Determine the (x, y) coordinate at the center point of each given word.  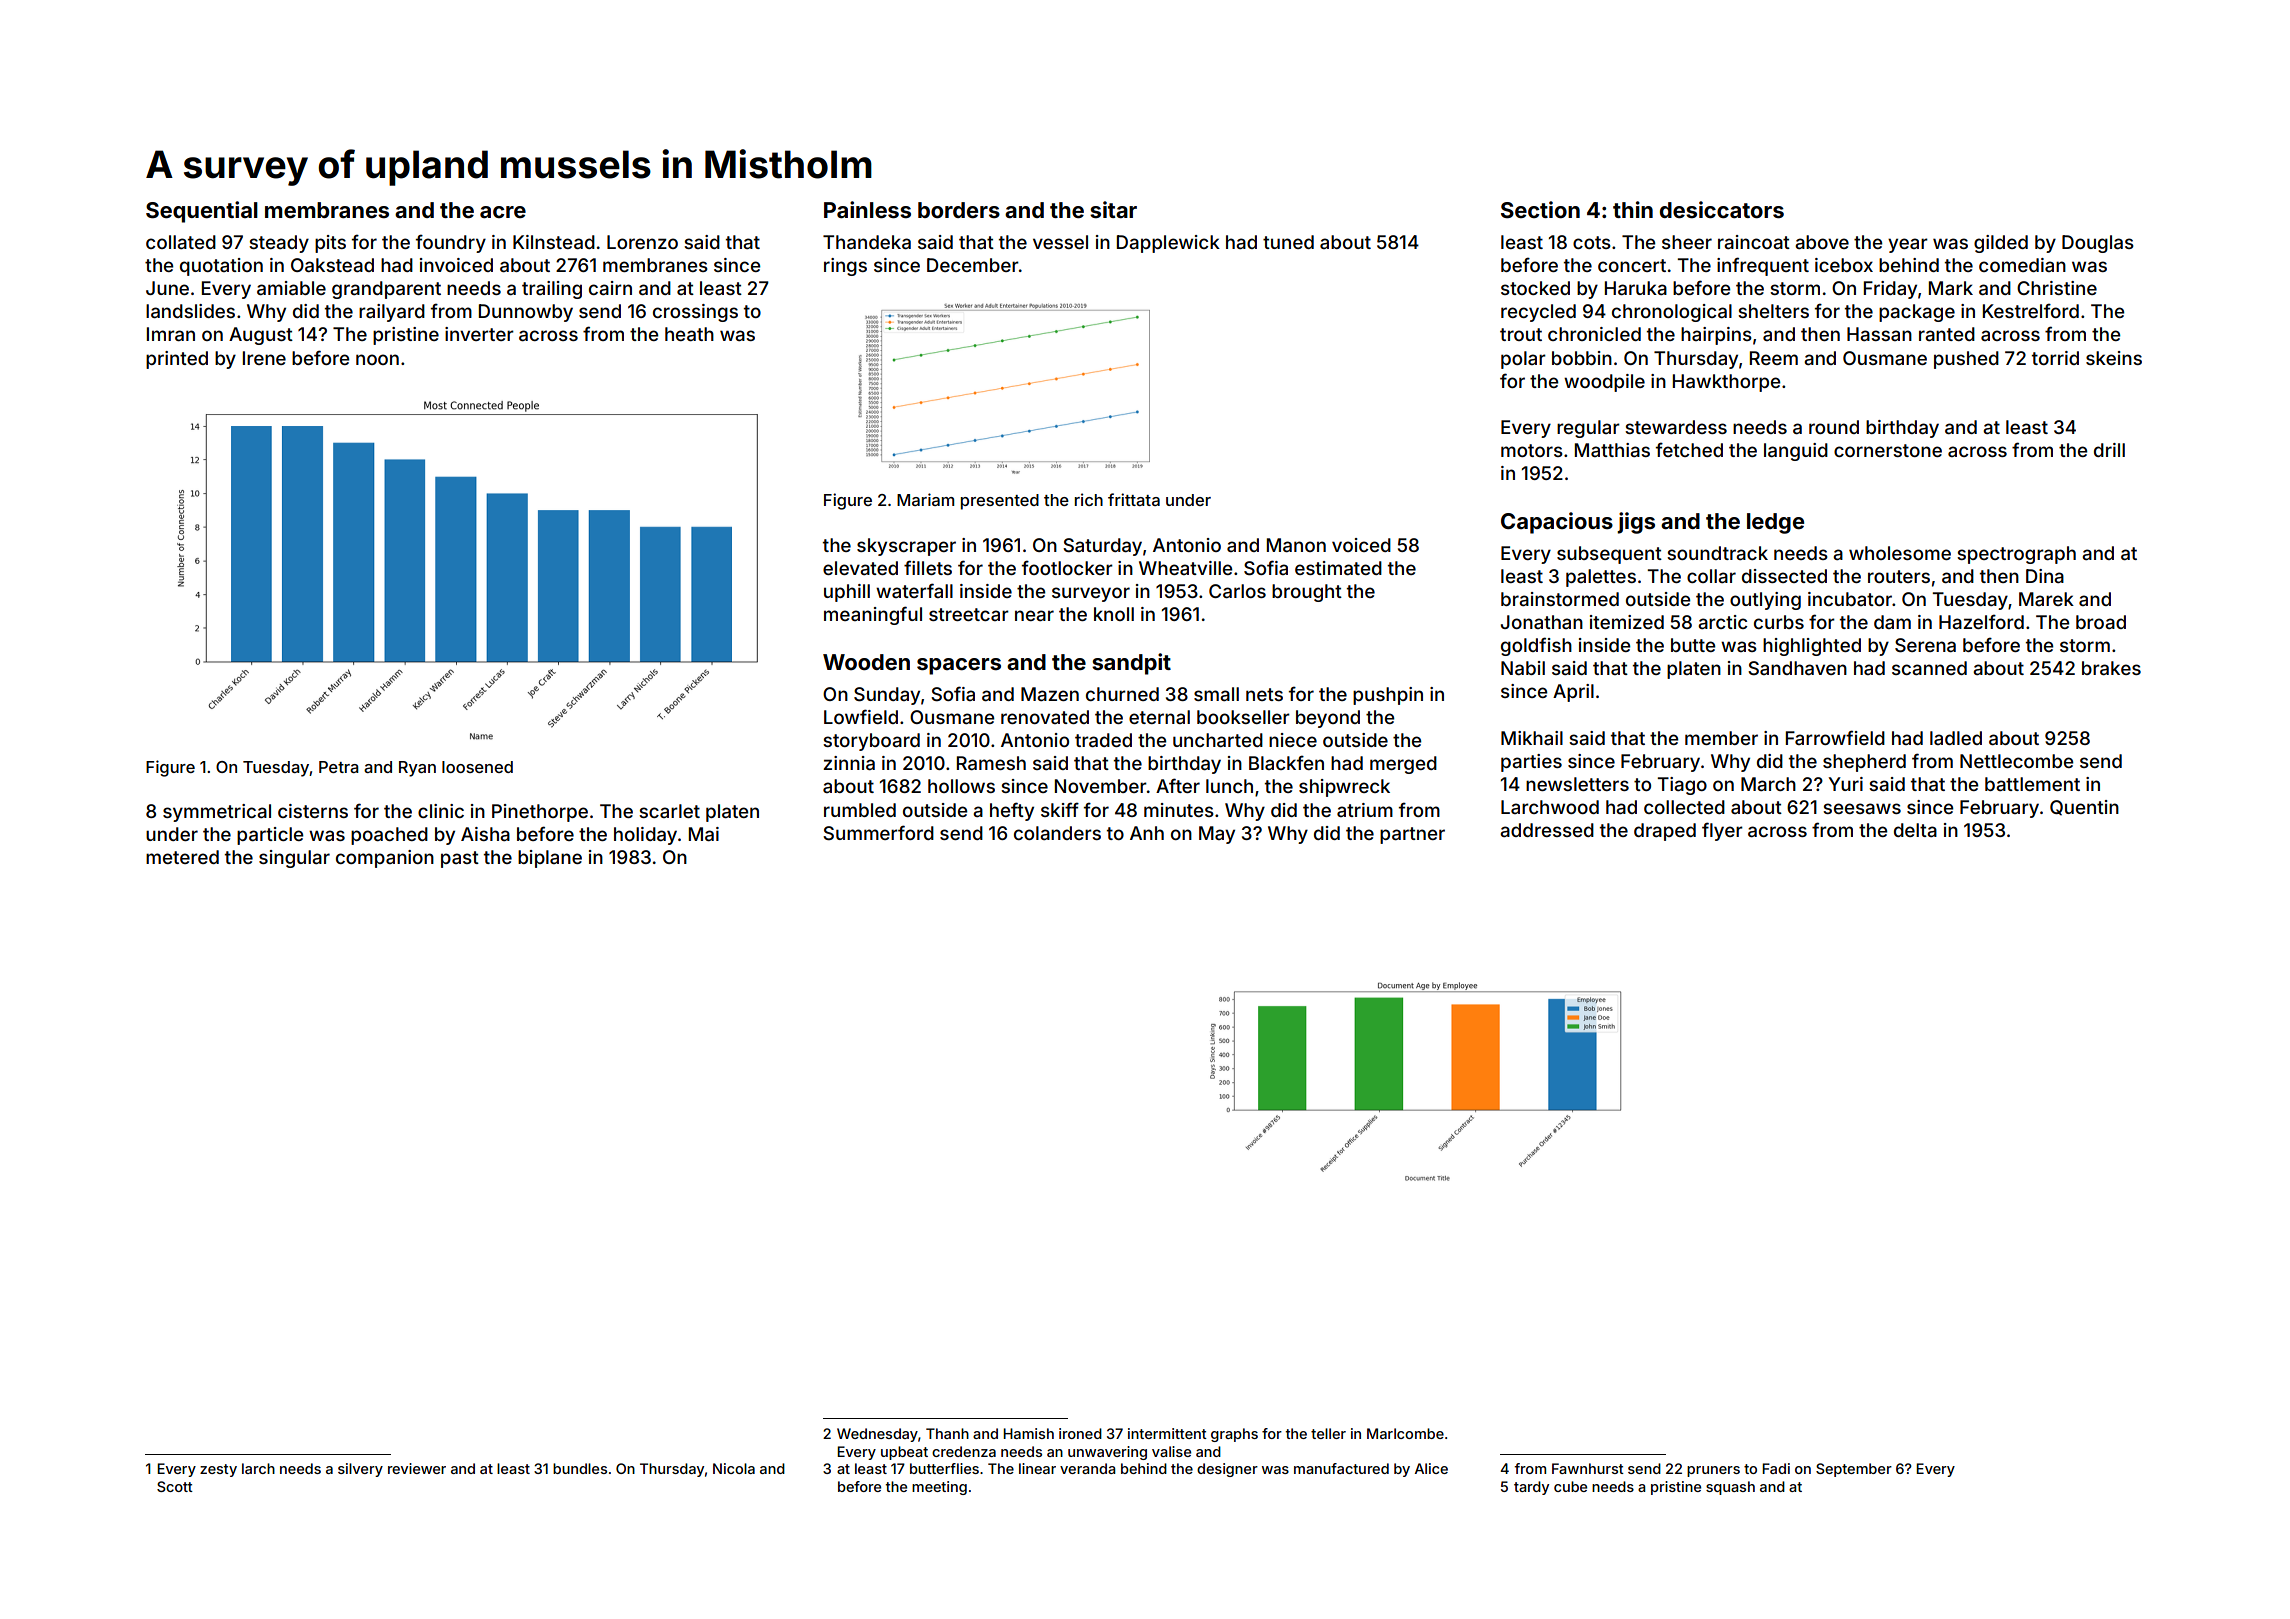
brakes (2111, 668)
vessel (1060, 242)
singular (294, 859)
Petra (339, 767)
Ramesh (991, 763)
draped (1665, 832)
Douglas (2098, 244)
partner (1412, 835)
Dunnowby (526, 313)
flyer (1722, 831)
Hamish (1028, 1433)
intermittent (1167, 1433)
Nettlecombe (2016, 761)
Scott (175, 1486)
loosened (477, 767)
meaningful (873, 615)
